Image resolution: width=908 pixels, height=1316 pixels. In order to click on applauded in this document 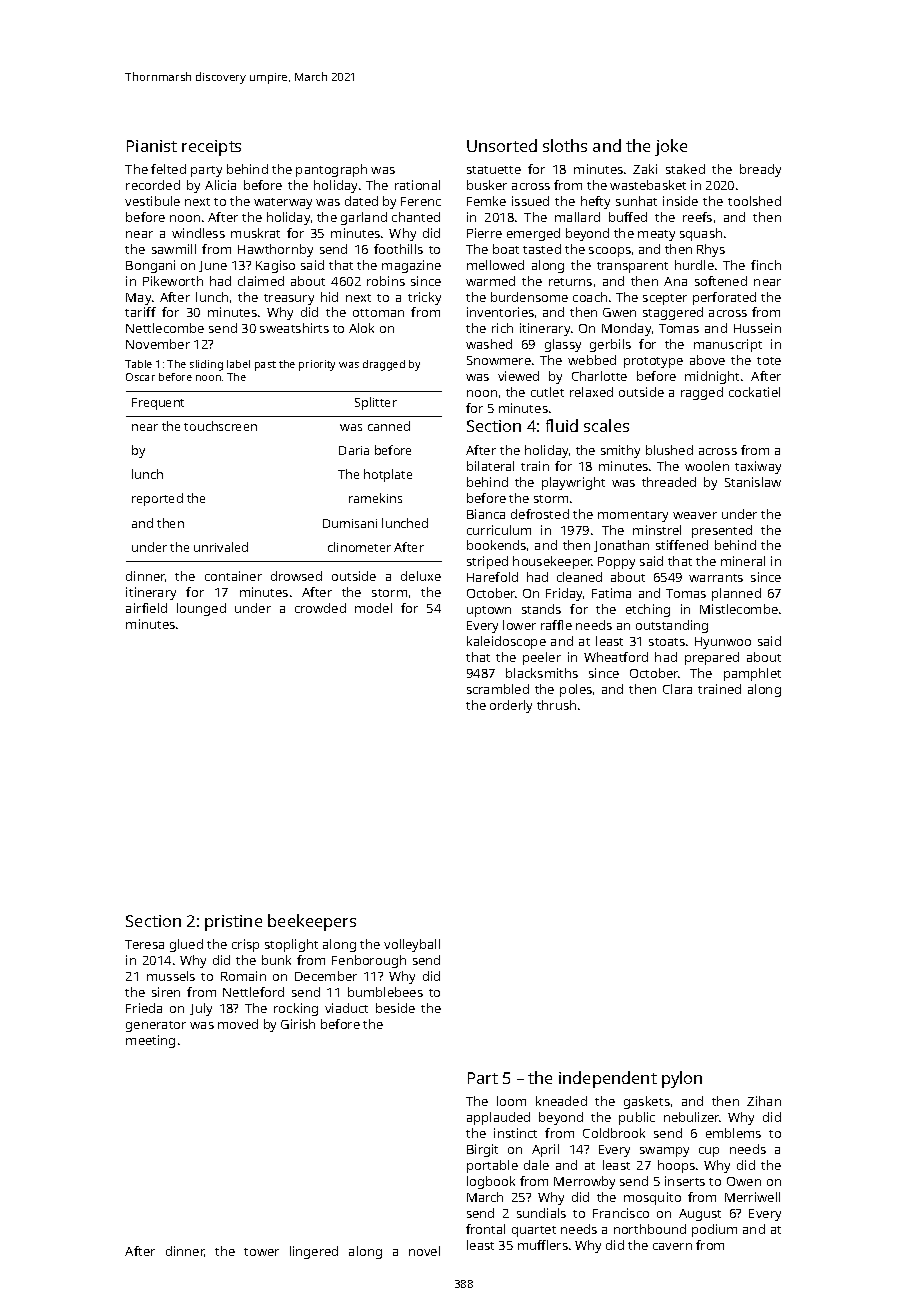, I will do `click(498, 1118)`.
